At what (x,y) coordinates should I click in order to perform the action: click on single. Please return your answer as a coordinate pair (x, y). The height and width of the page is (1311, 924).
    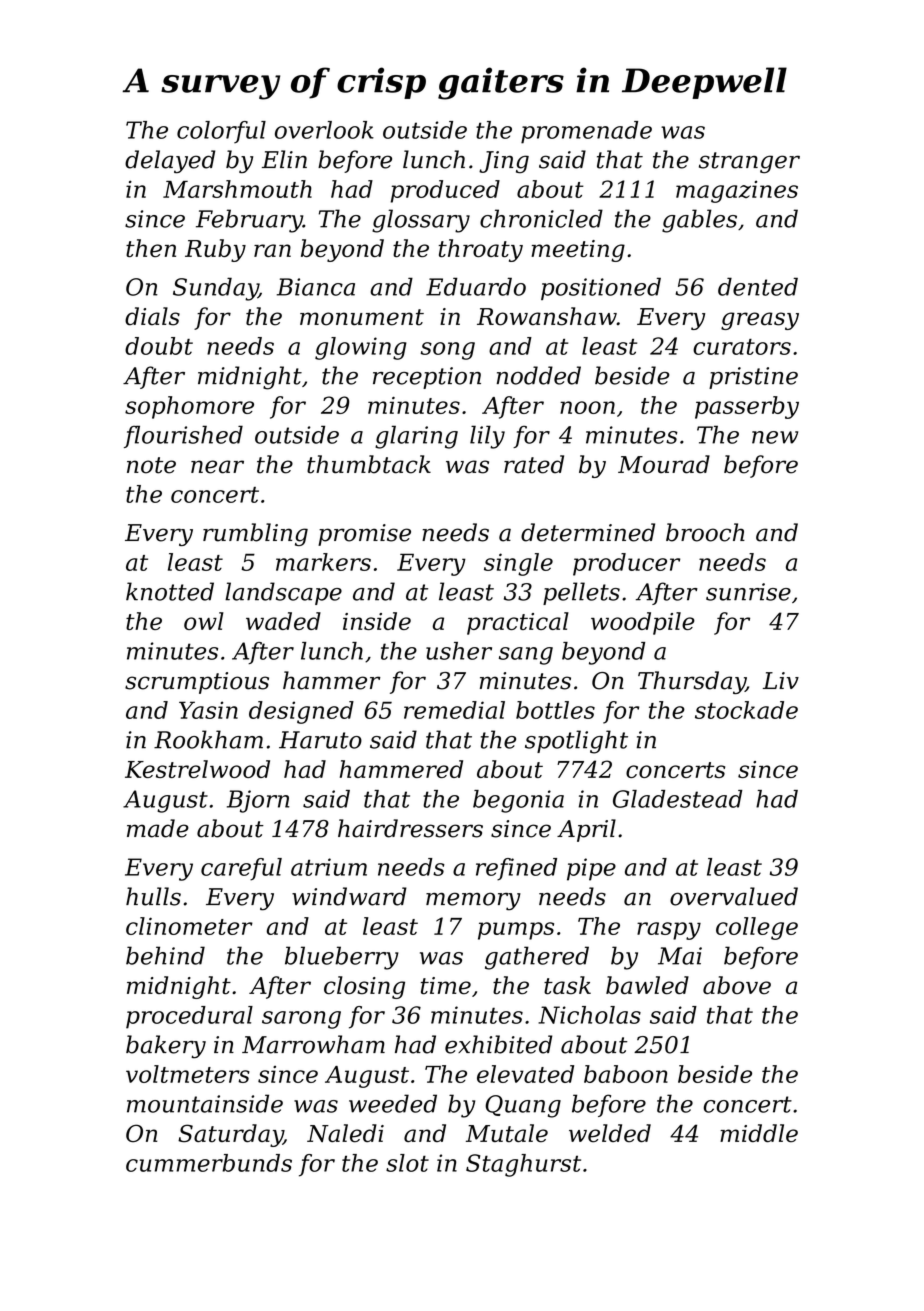
    Looking at the image, I should click on (518, 564).
